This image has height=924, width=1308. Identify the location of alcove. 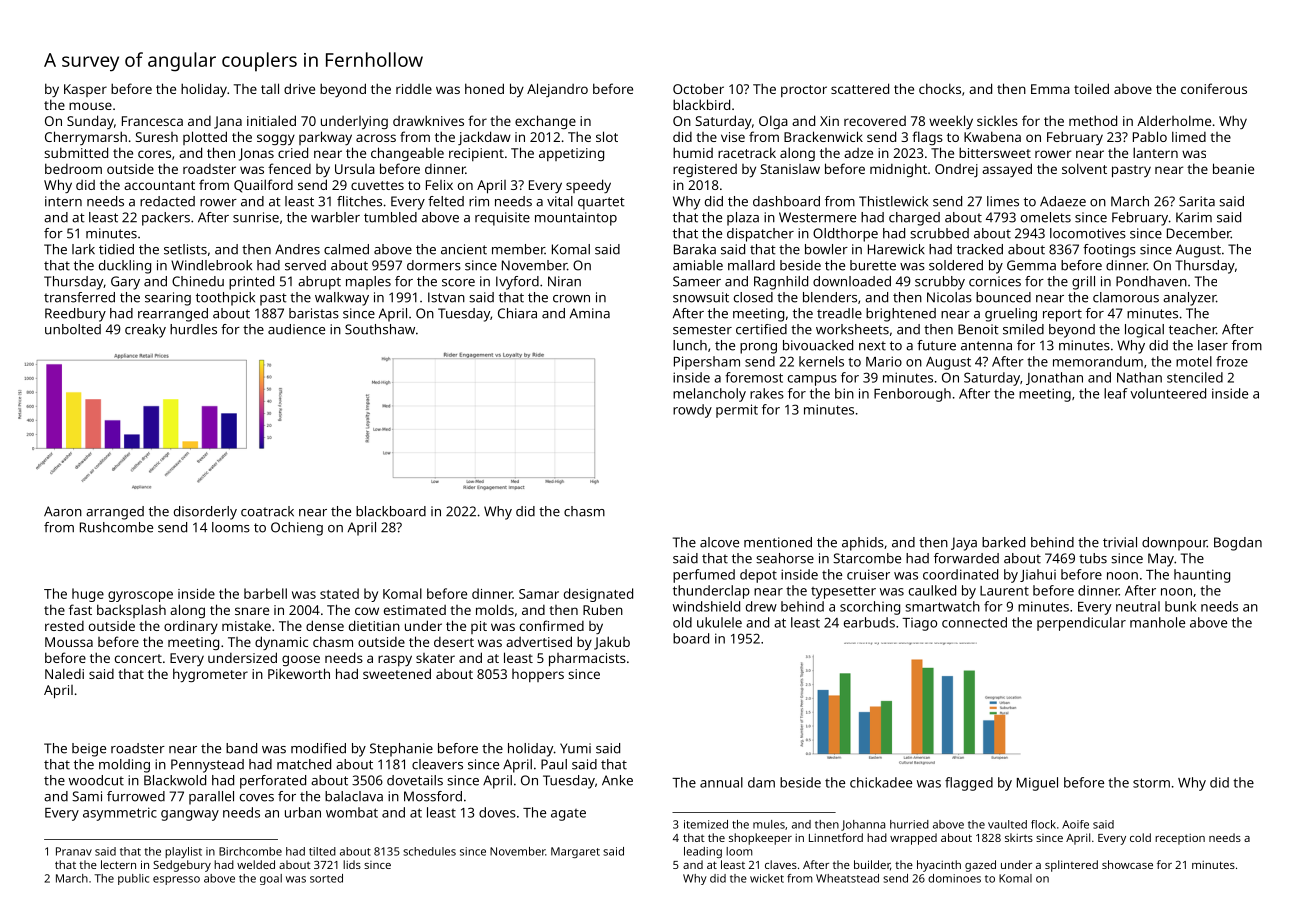
(719, 542).
